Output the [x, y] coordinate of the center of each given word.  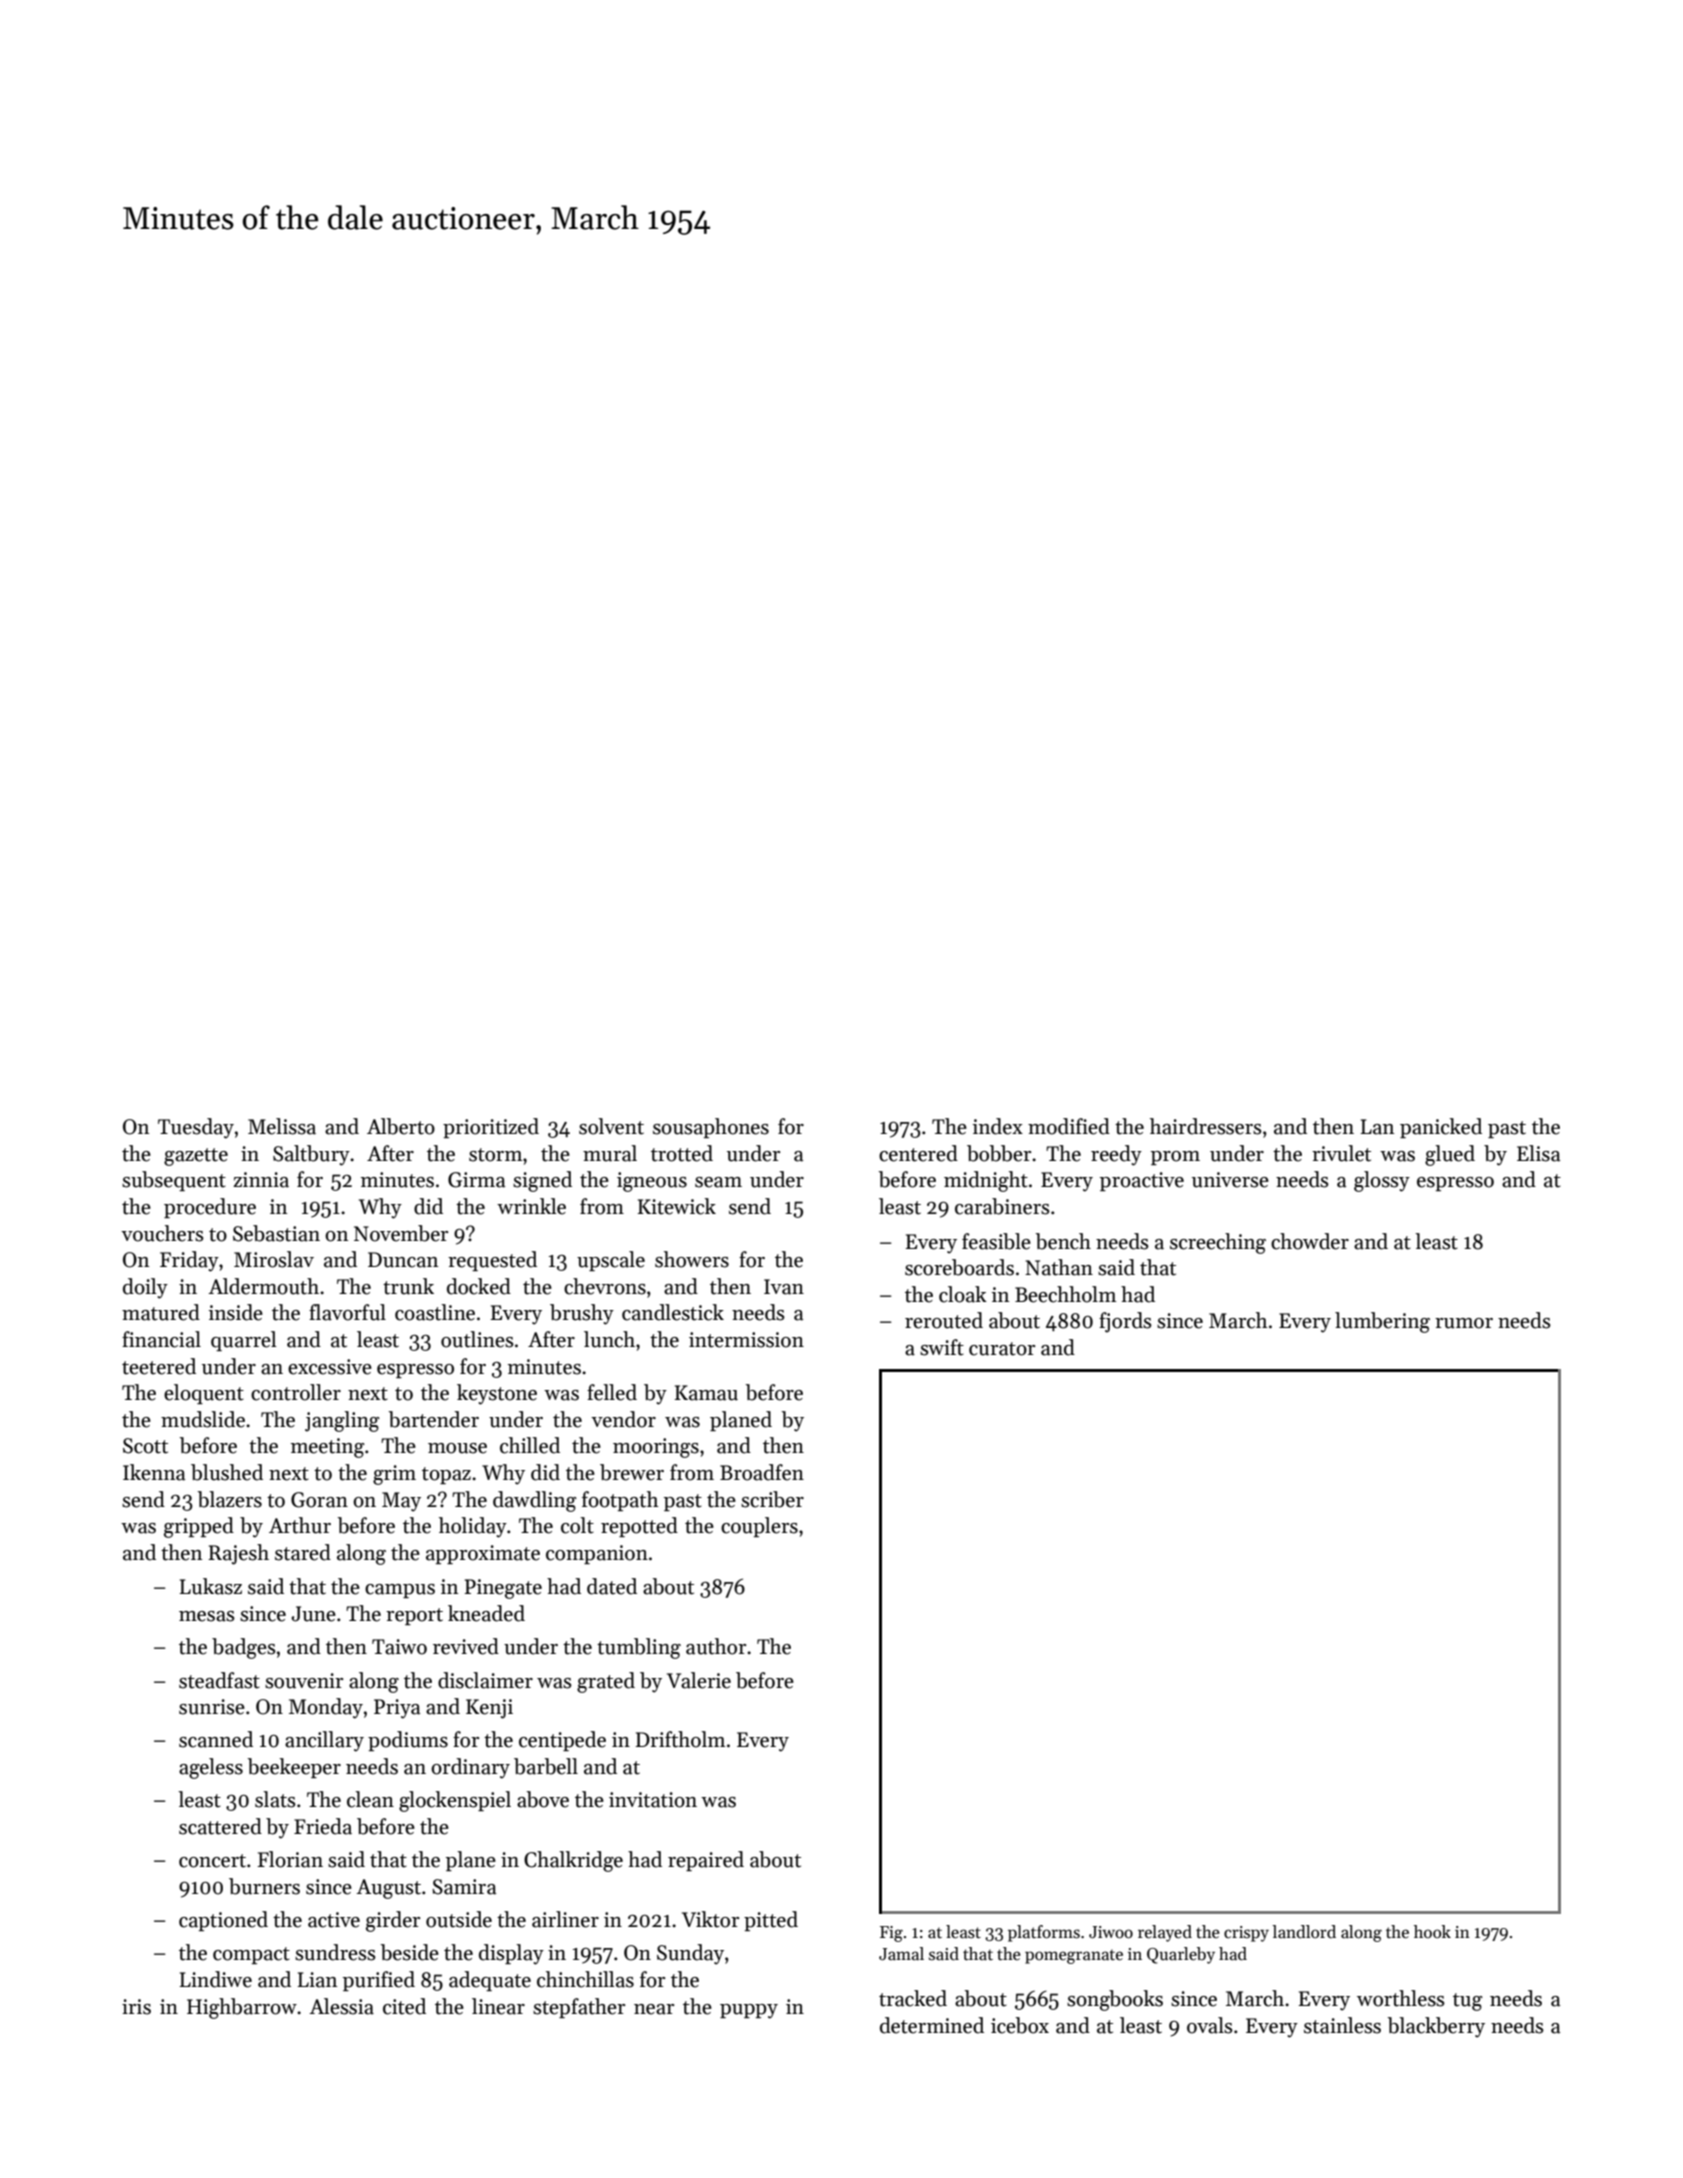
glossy [1382, 1181]
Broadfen [762, 1472]
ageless [211, 1768]
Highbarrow [242, 2008]
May [401, 1502]
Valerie [699, 1680]
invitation [653, 1800]
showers [692, 1259]
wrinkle [531, 1206]
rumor [1464, 1323]
